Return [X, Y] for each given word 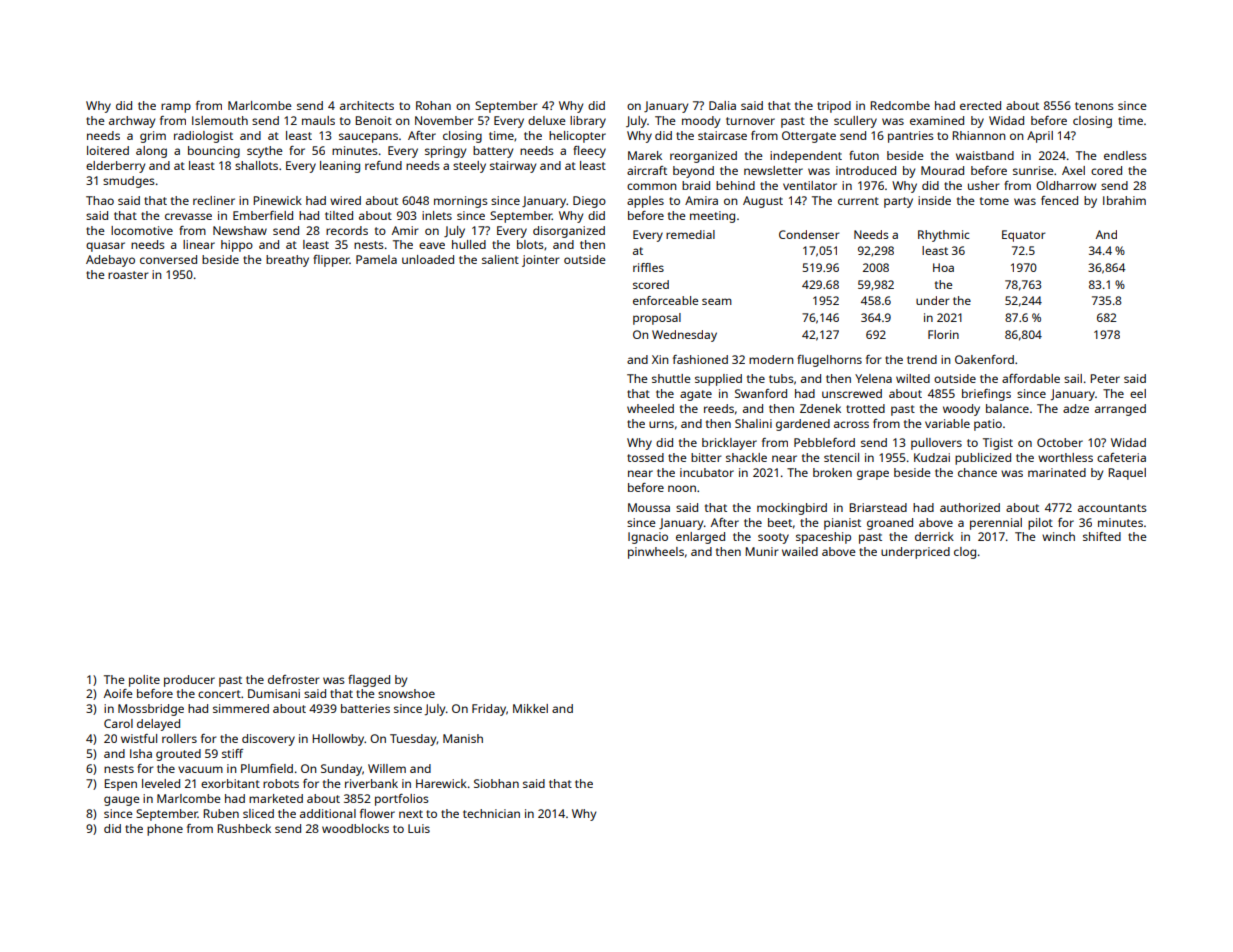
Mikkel [530, 708]
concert [219, 694]
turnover [750, 121]
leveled [161, 783]
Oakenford [984, 359]
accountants [1112, 508]
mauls [318, 120]
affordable [1031, 378]
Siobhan [496, 783]
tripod [834, 107]
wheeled [650, 408]
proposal [657, 319]
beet [780, 522]
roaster [128, 275]
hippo [237, 246]
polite [144, 681]
